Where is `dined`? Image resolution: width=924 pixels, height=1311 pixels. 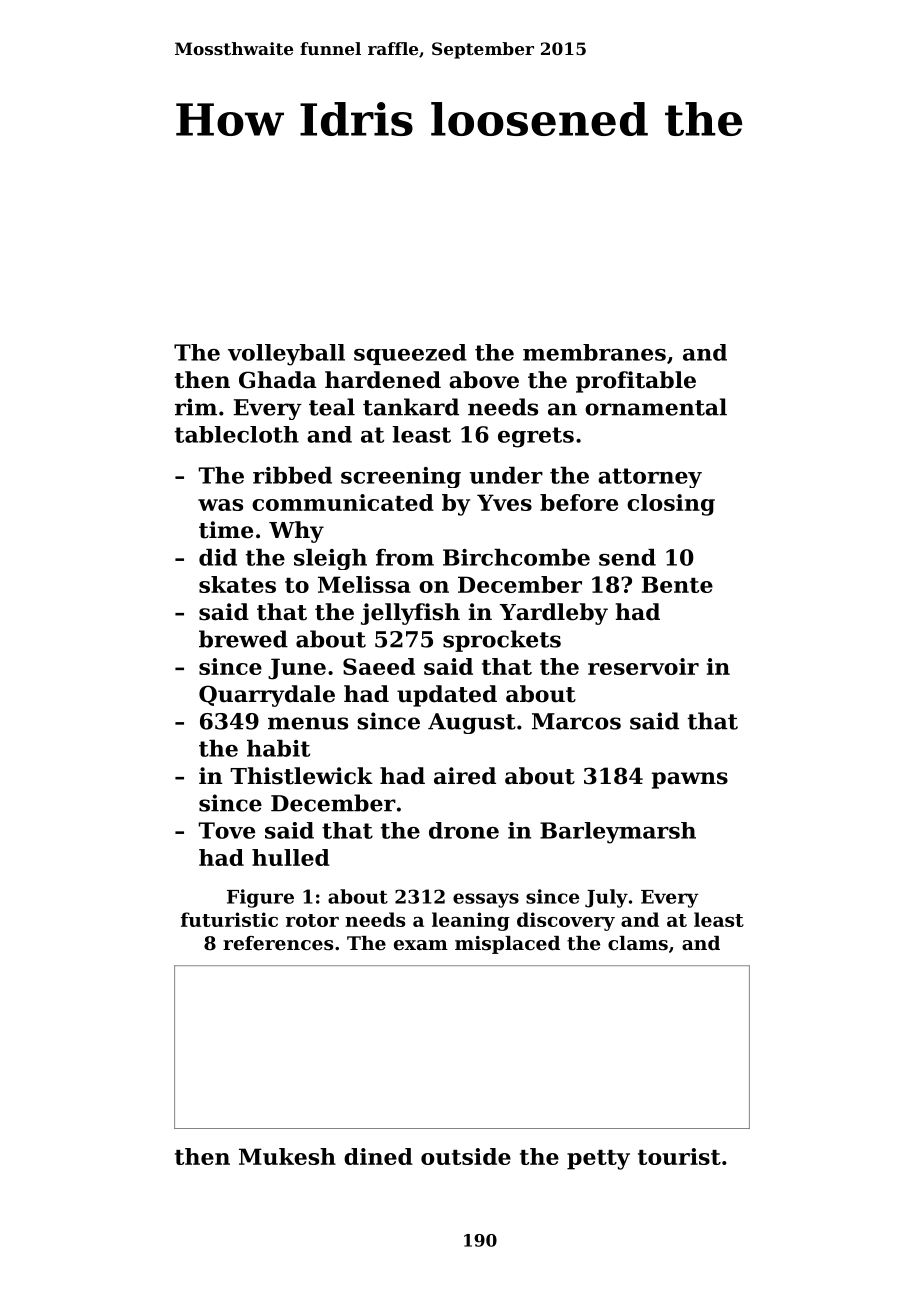
dined is located at coordinates (378, 1156).
